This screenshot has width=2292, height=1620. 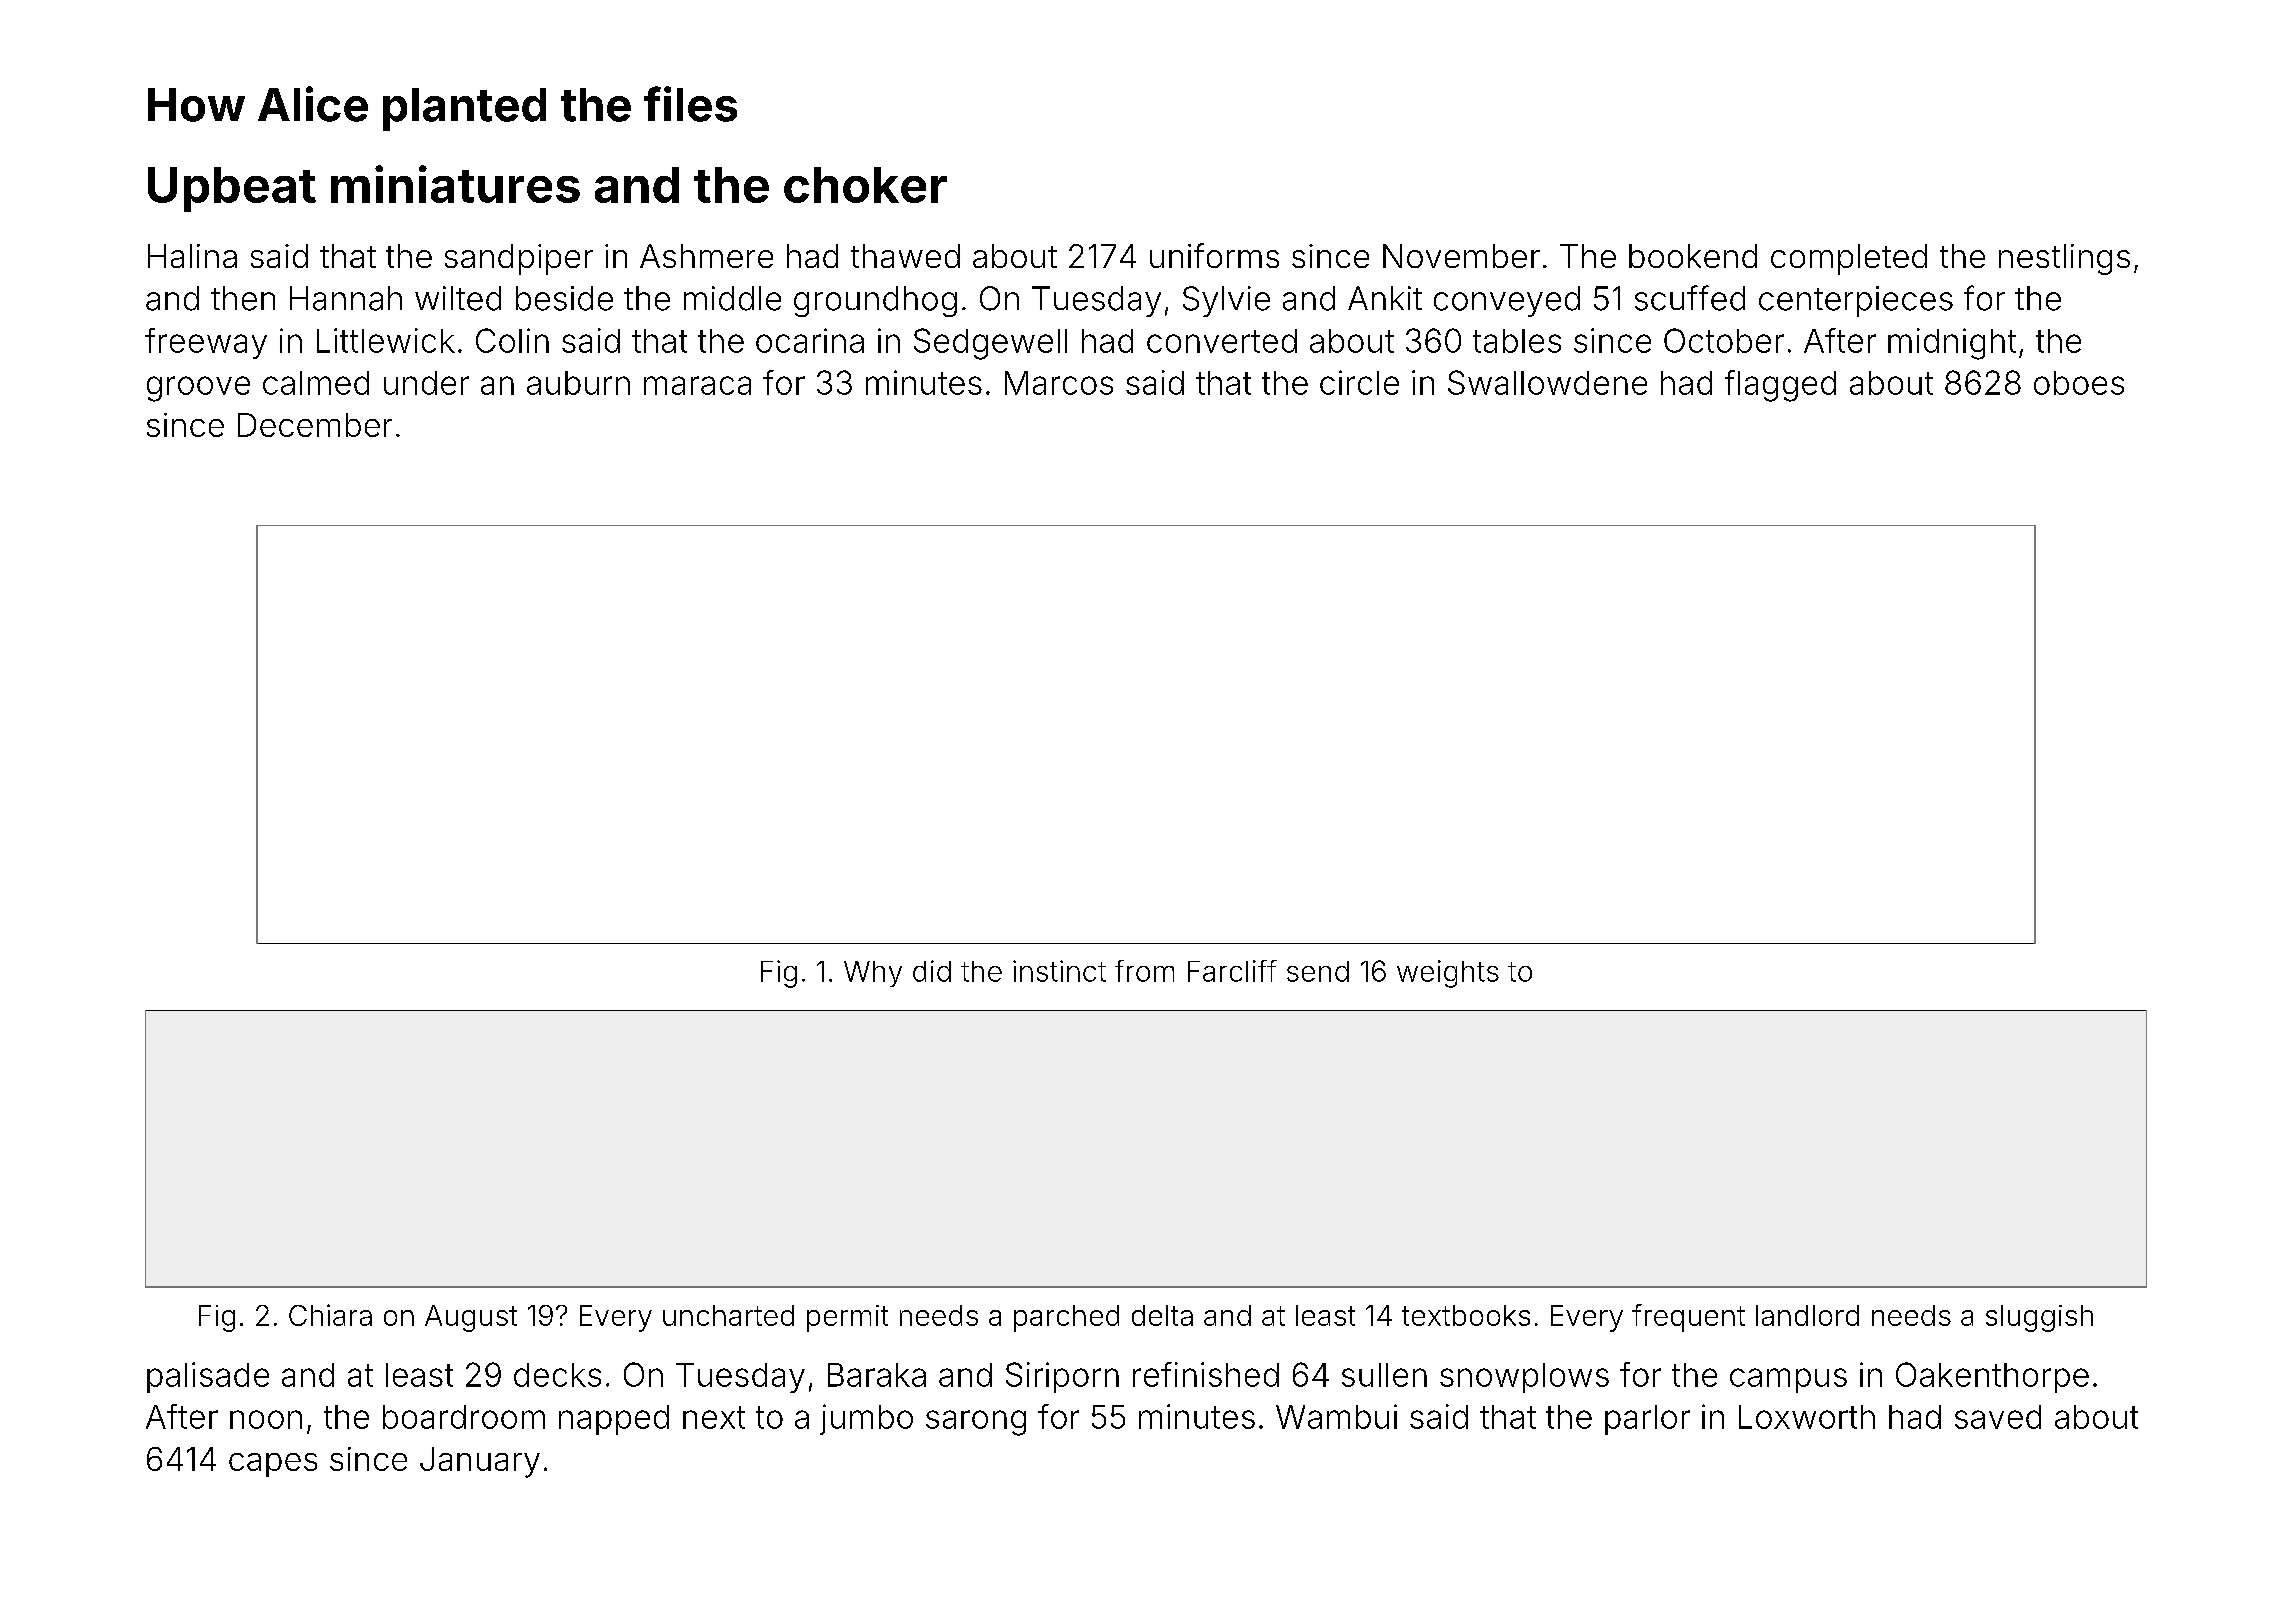 I want to click on August, so click(x=471, y=1318).
